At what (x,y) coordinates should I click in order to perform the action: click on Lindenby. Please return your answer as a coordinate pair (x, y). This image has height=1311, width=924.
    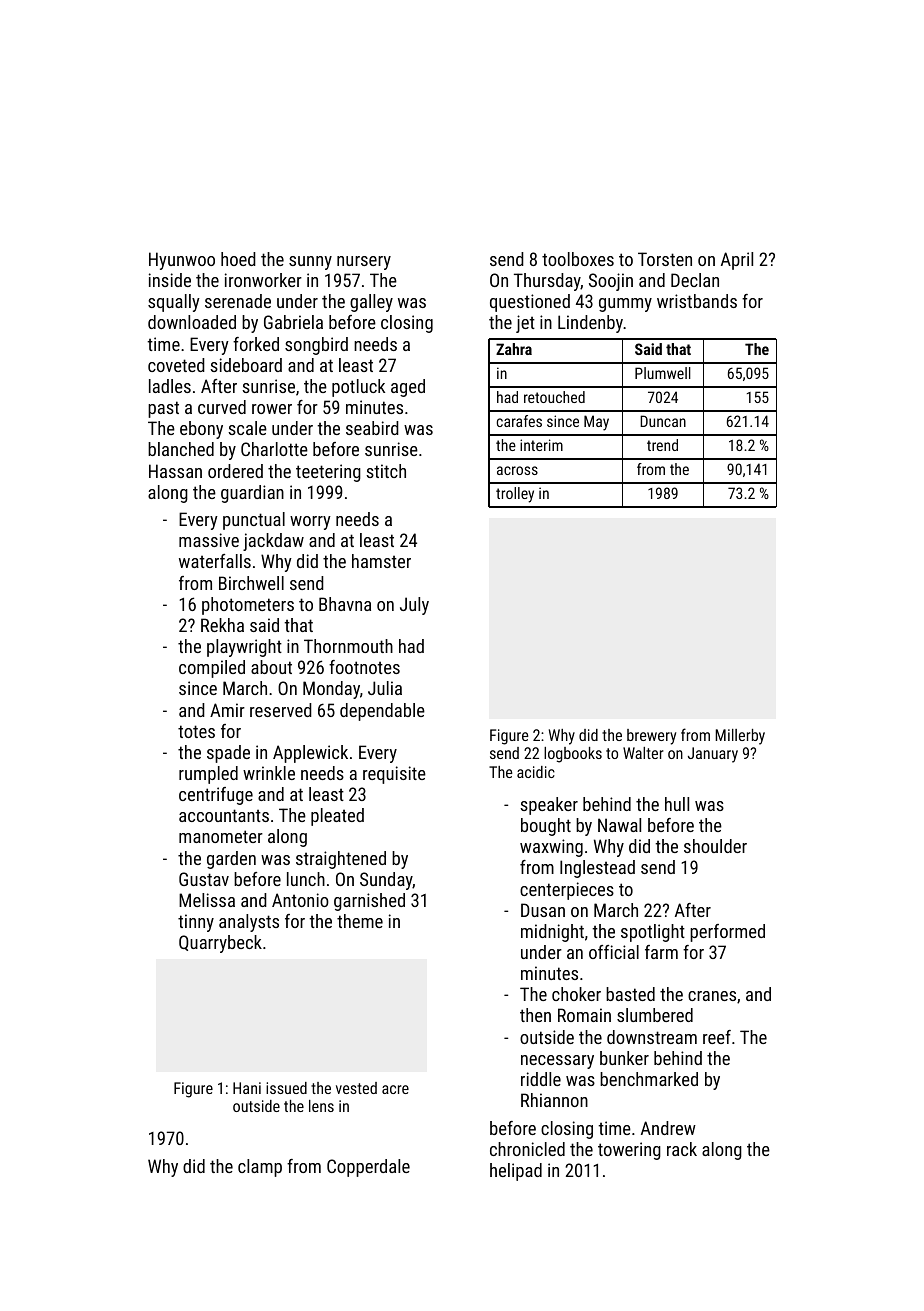
    Looking at the image, I should click on (590, 324).
